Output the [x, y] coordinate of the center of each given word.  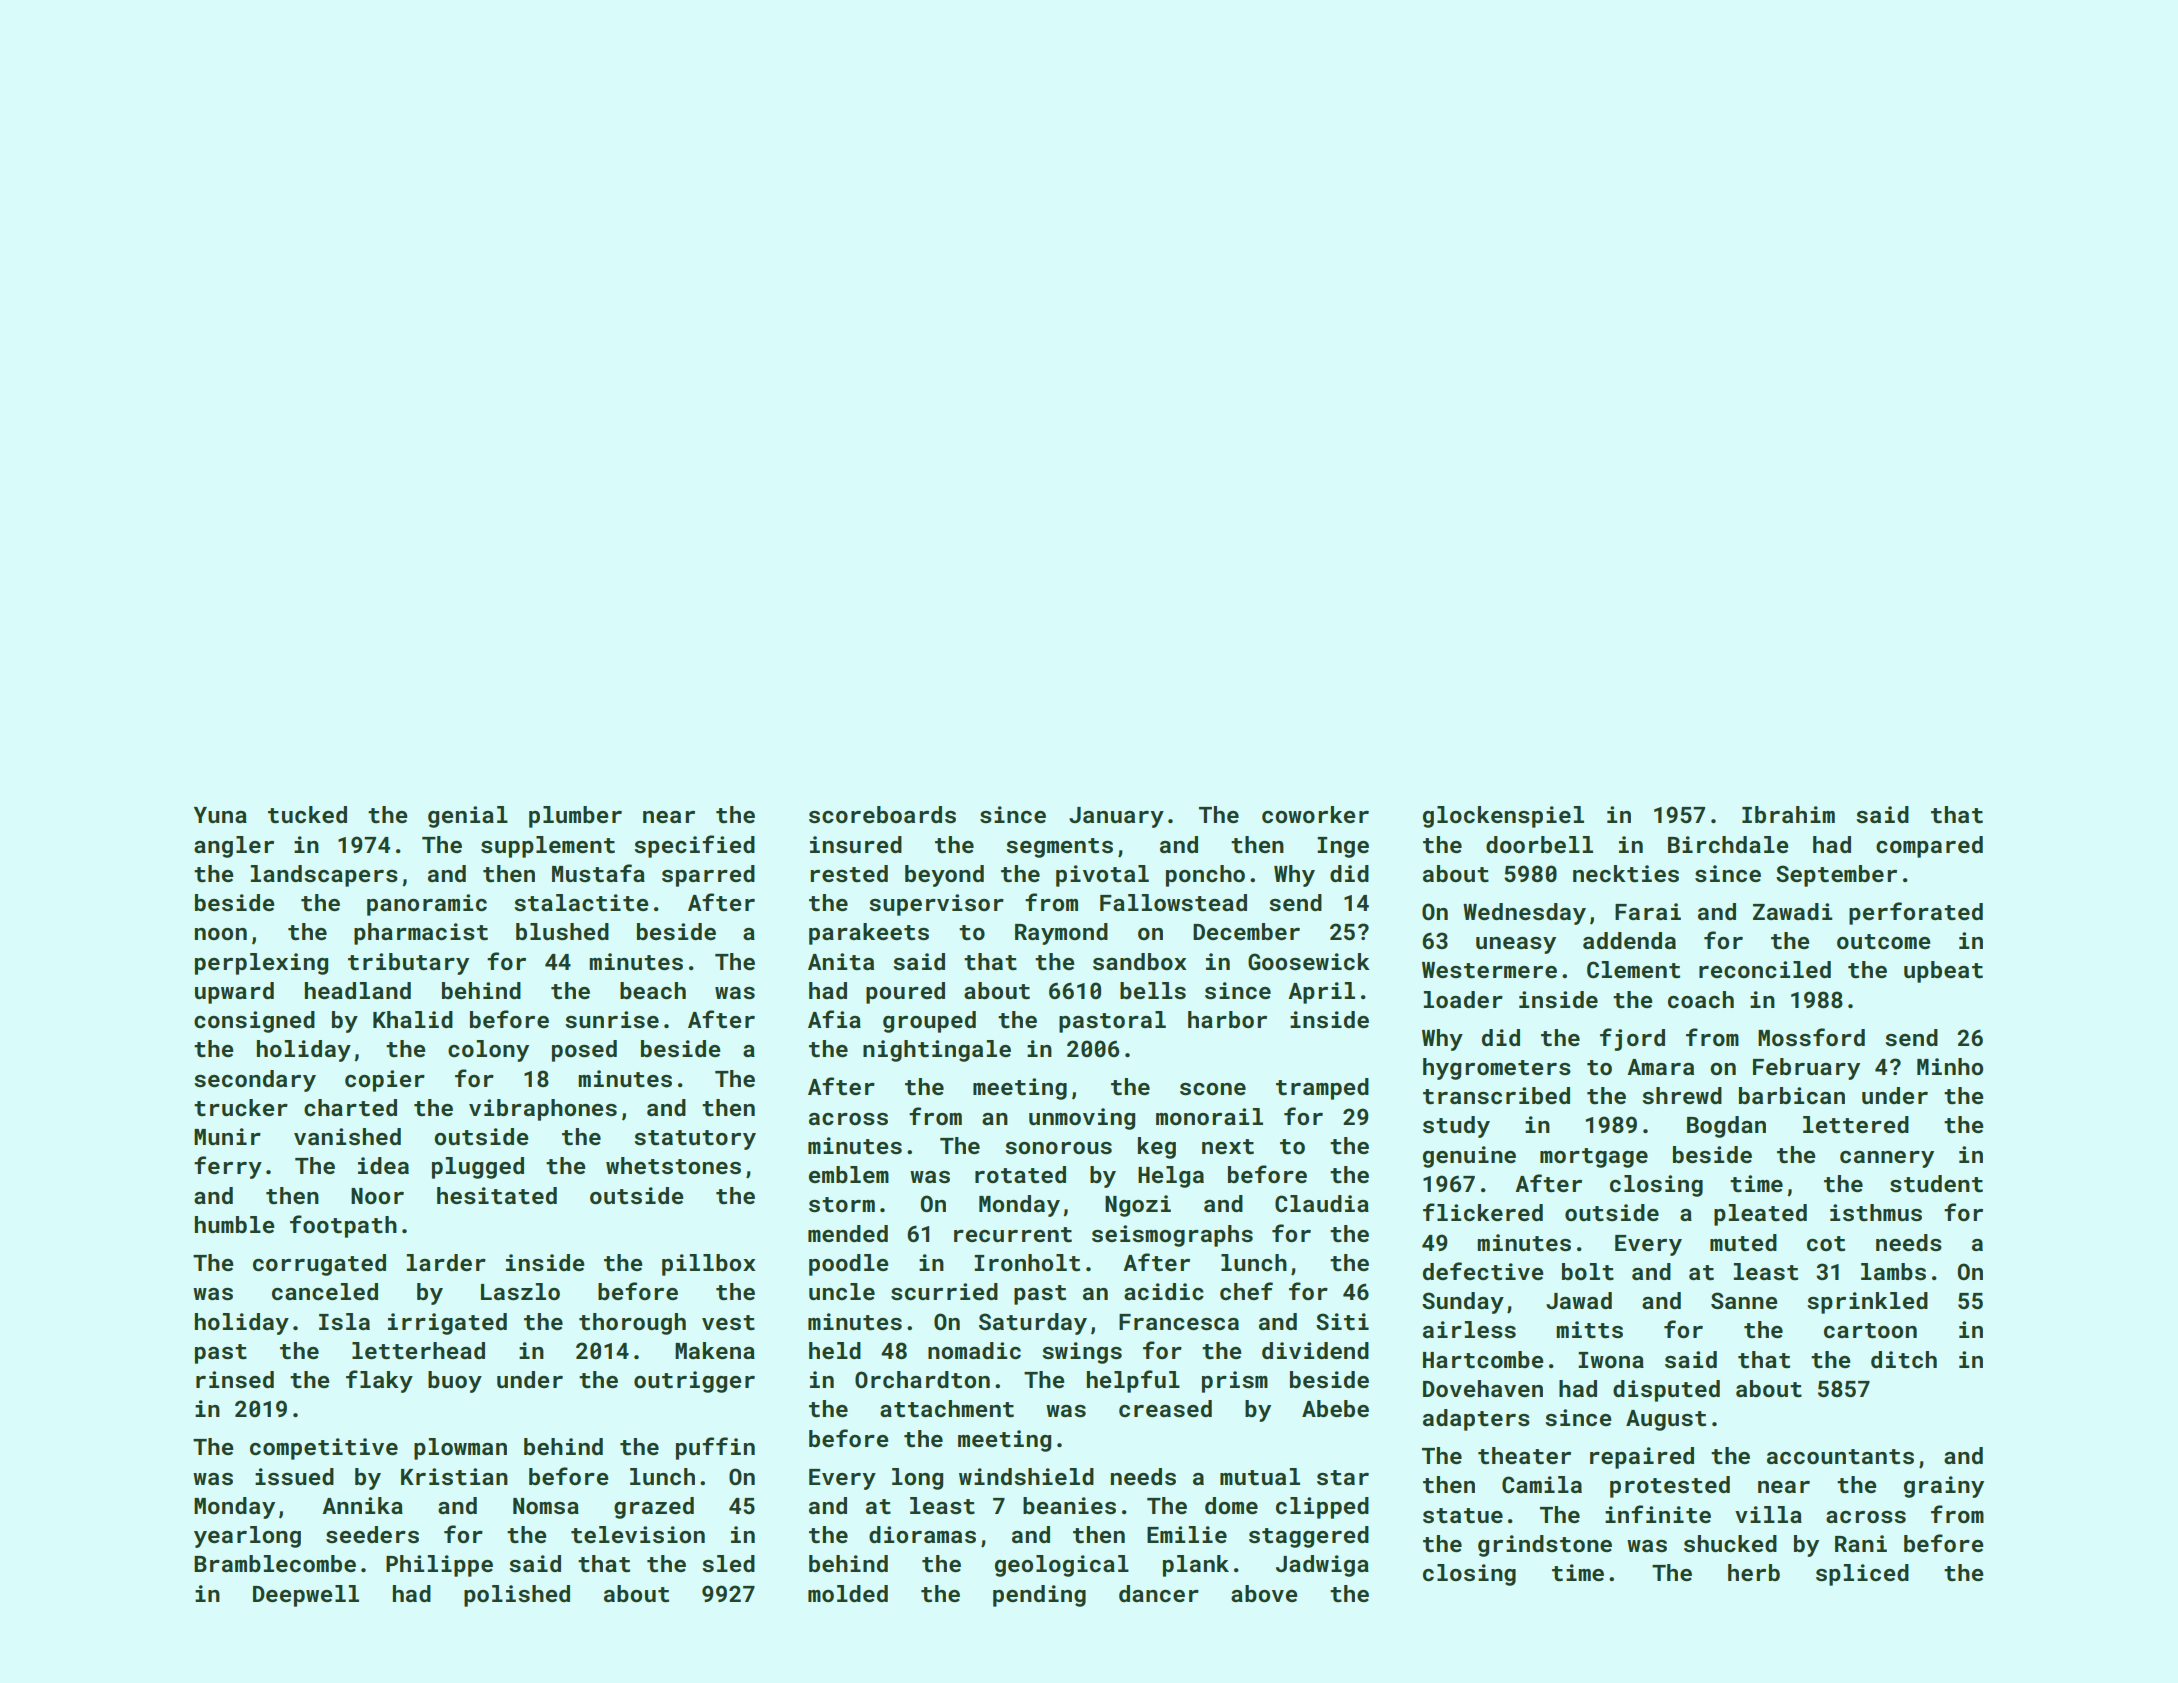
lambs [1893, 1271]
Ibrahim [1788, 814]
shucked [1730, 1543]
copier [385, 1081]
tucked [307, 814]
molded [848, 1593]
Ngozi [1138, 1206]
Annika [362, 1505]
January [1116, 817]
